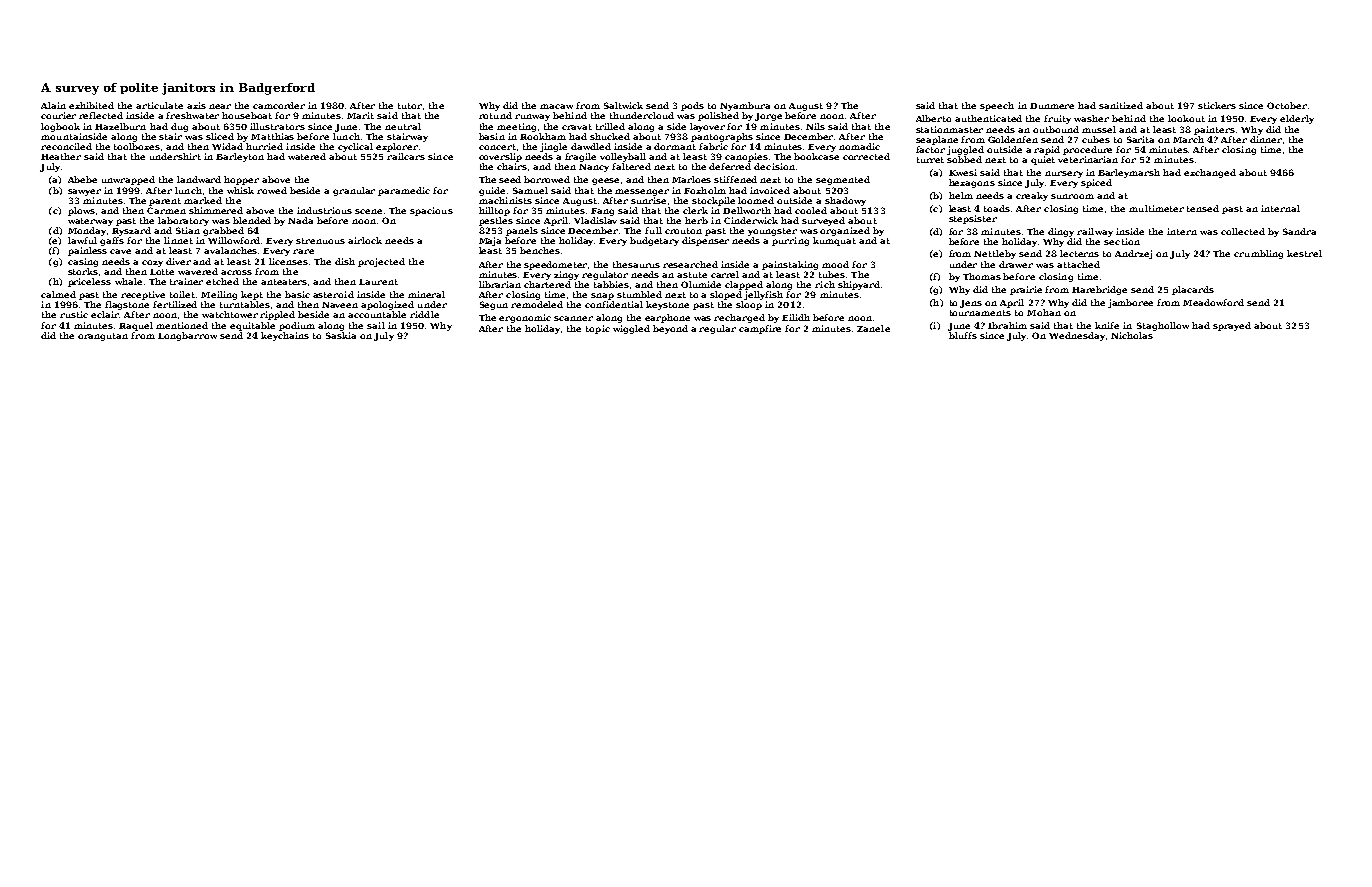 The height and width of the image is (887, 1372). What do you see at coordinates (1213, 302) in the image?
I see `Meadowford` at bounding box center [1213, 302].
